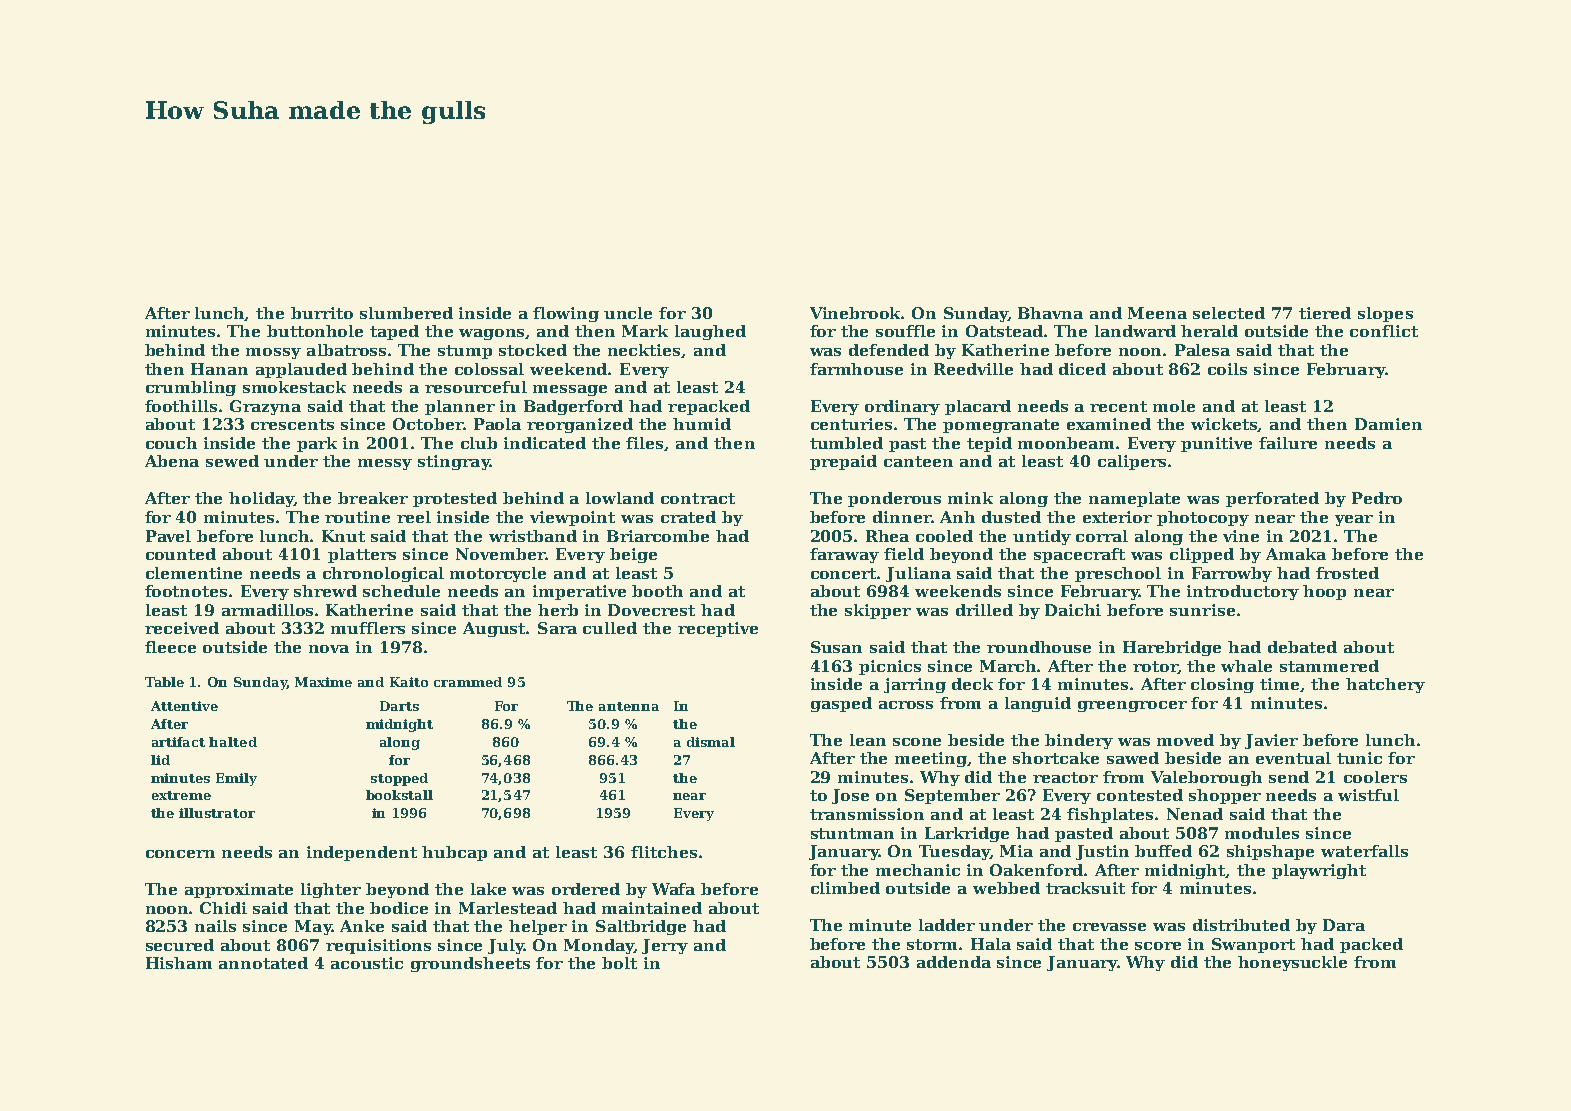  Describe the element at coordinates (664, 852) in the screenshot. I see `flitches` at that location.
